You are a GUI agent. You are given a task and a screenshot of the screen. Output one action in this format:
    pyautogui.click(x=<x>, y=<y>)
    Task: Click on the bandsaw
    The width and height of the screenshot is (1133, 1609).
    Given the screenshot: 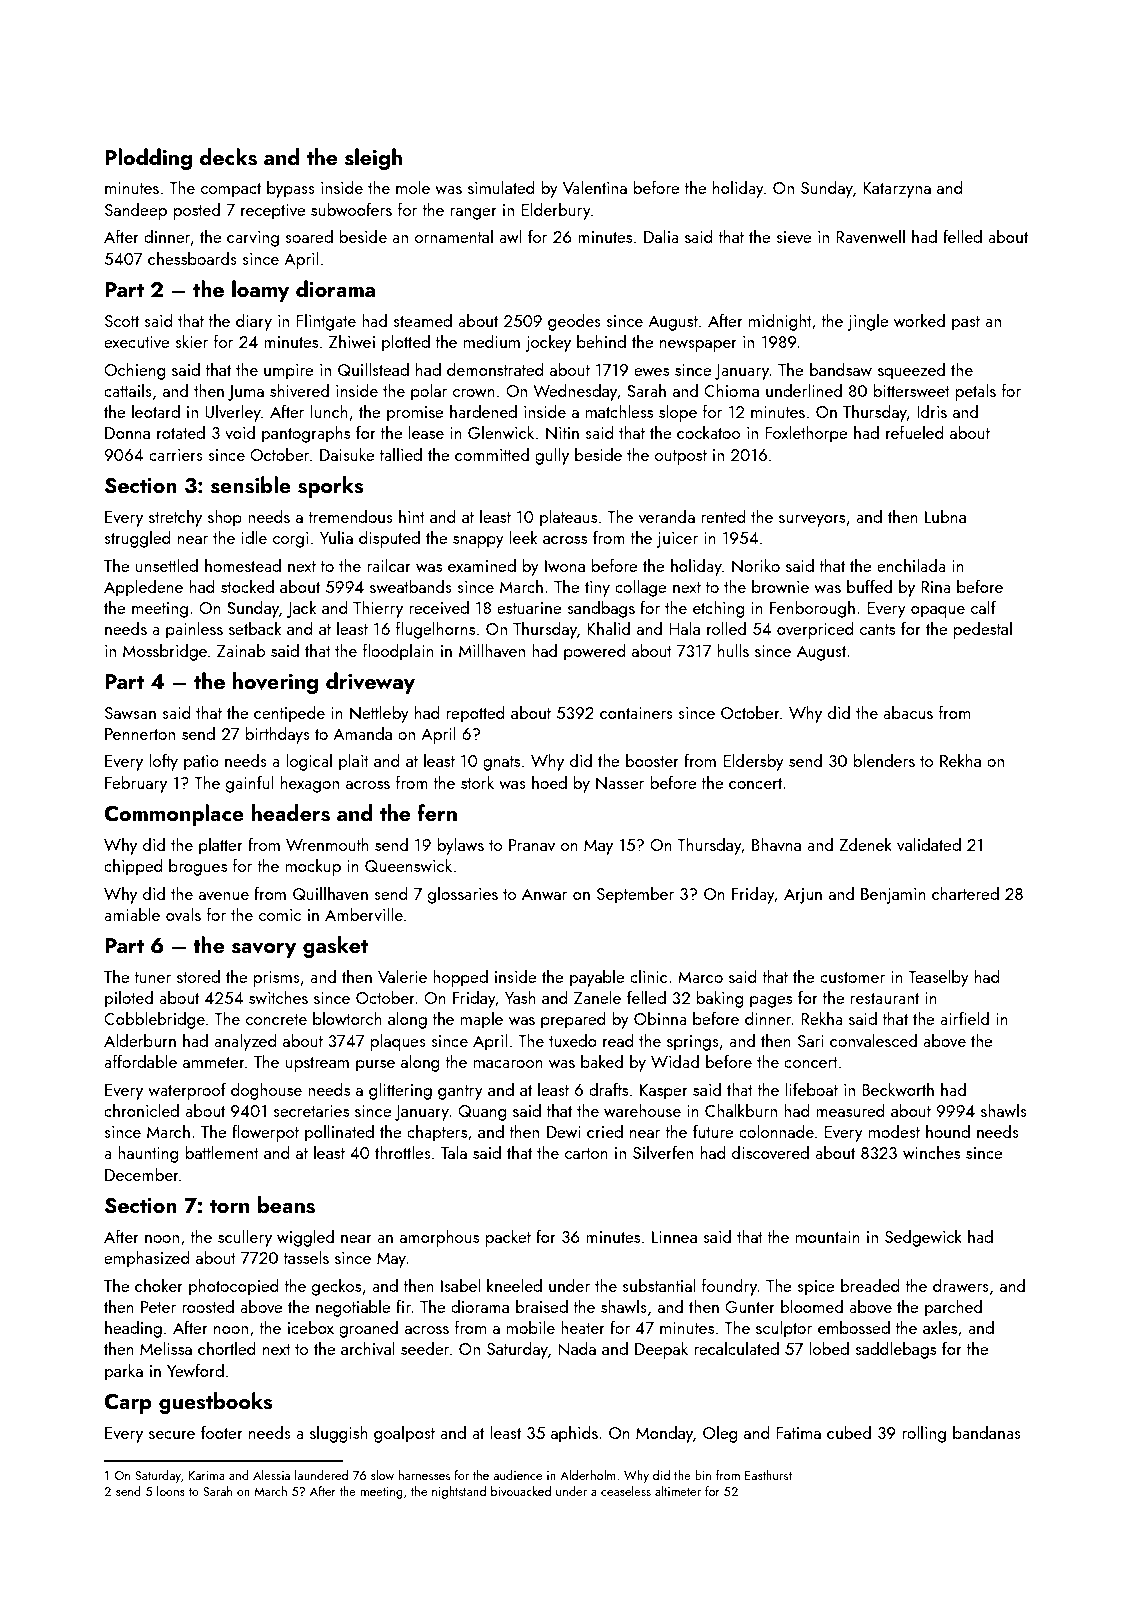 What is the action you would take?
    pyautogui.click(x=841, y=369)
